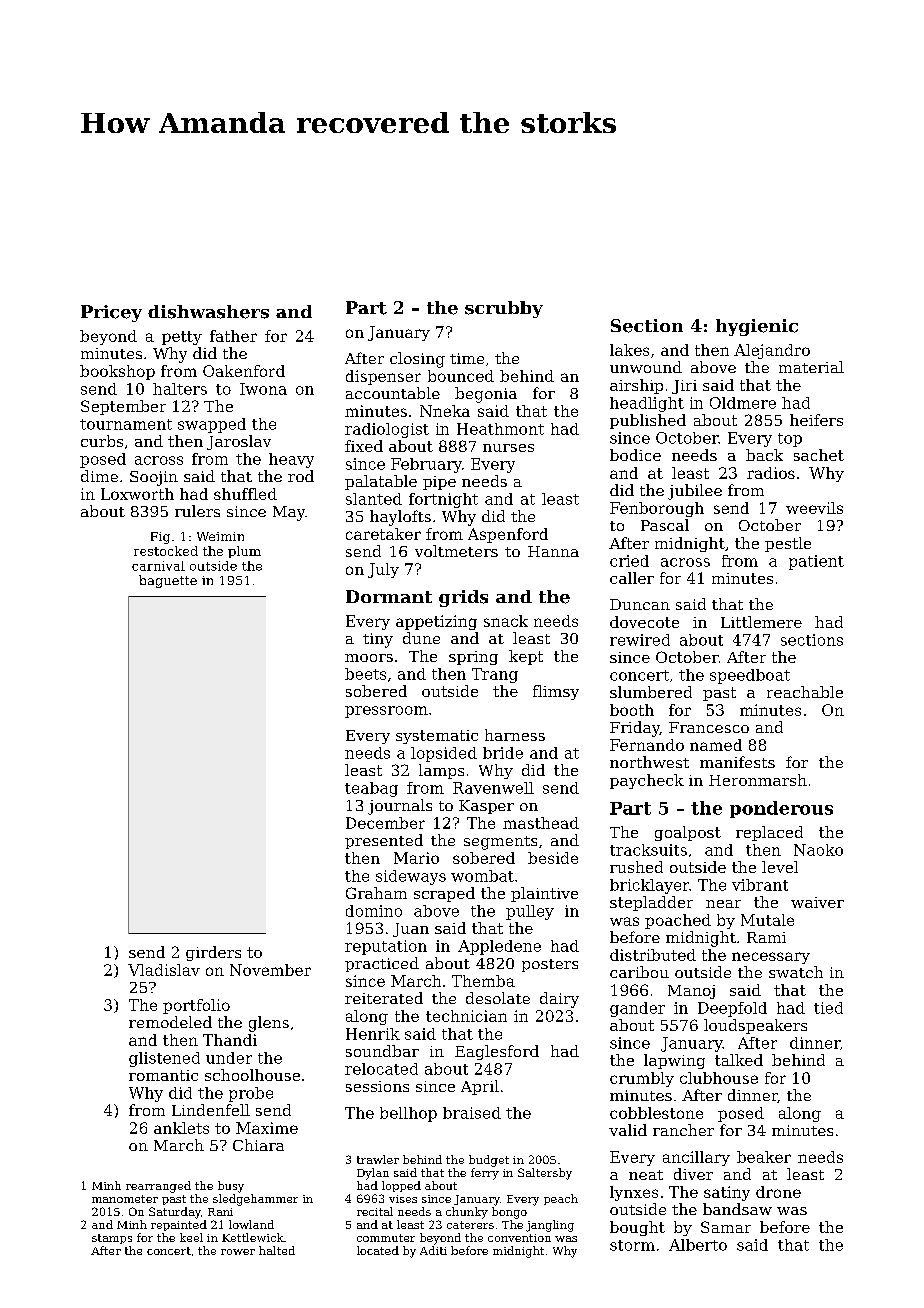 Image resolution: width=924 pixels, height=1308 pixels. I want to click on Pricey, so click(111, 313).
